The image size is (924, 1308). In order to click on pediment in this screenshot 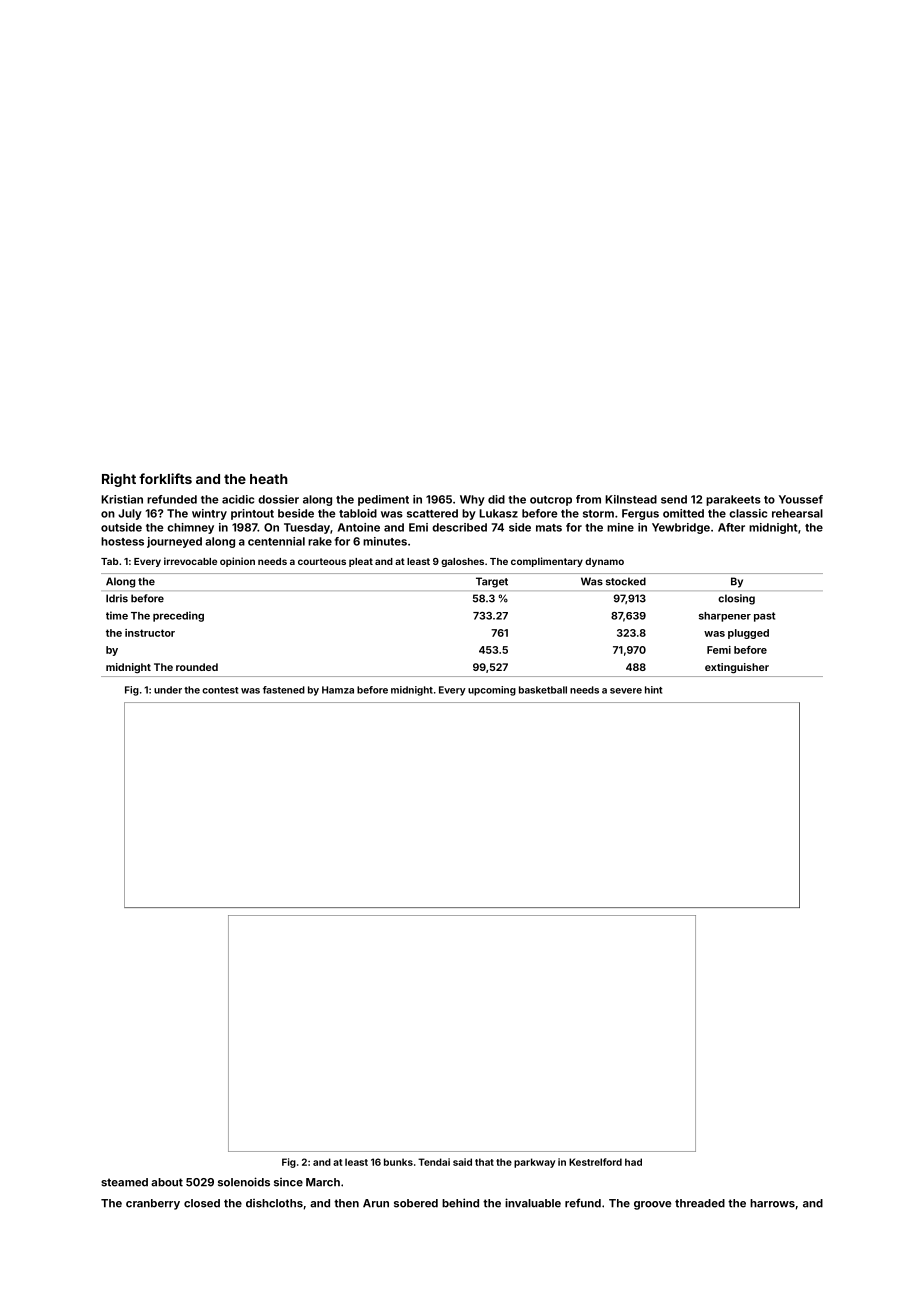, I will do `click(383, 500)`.
